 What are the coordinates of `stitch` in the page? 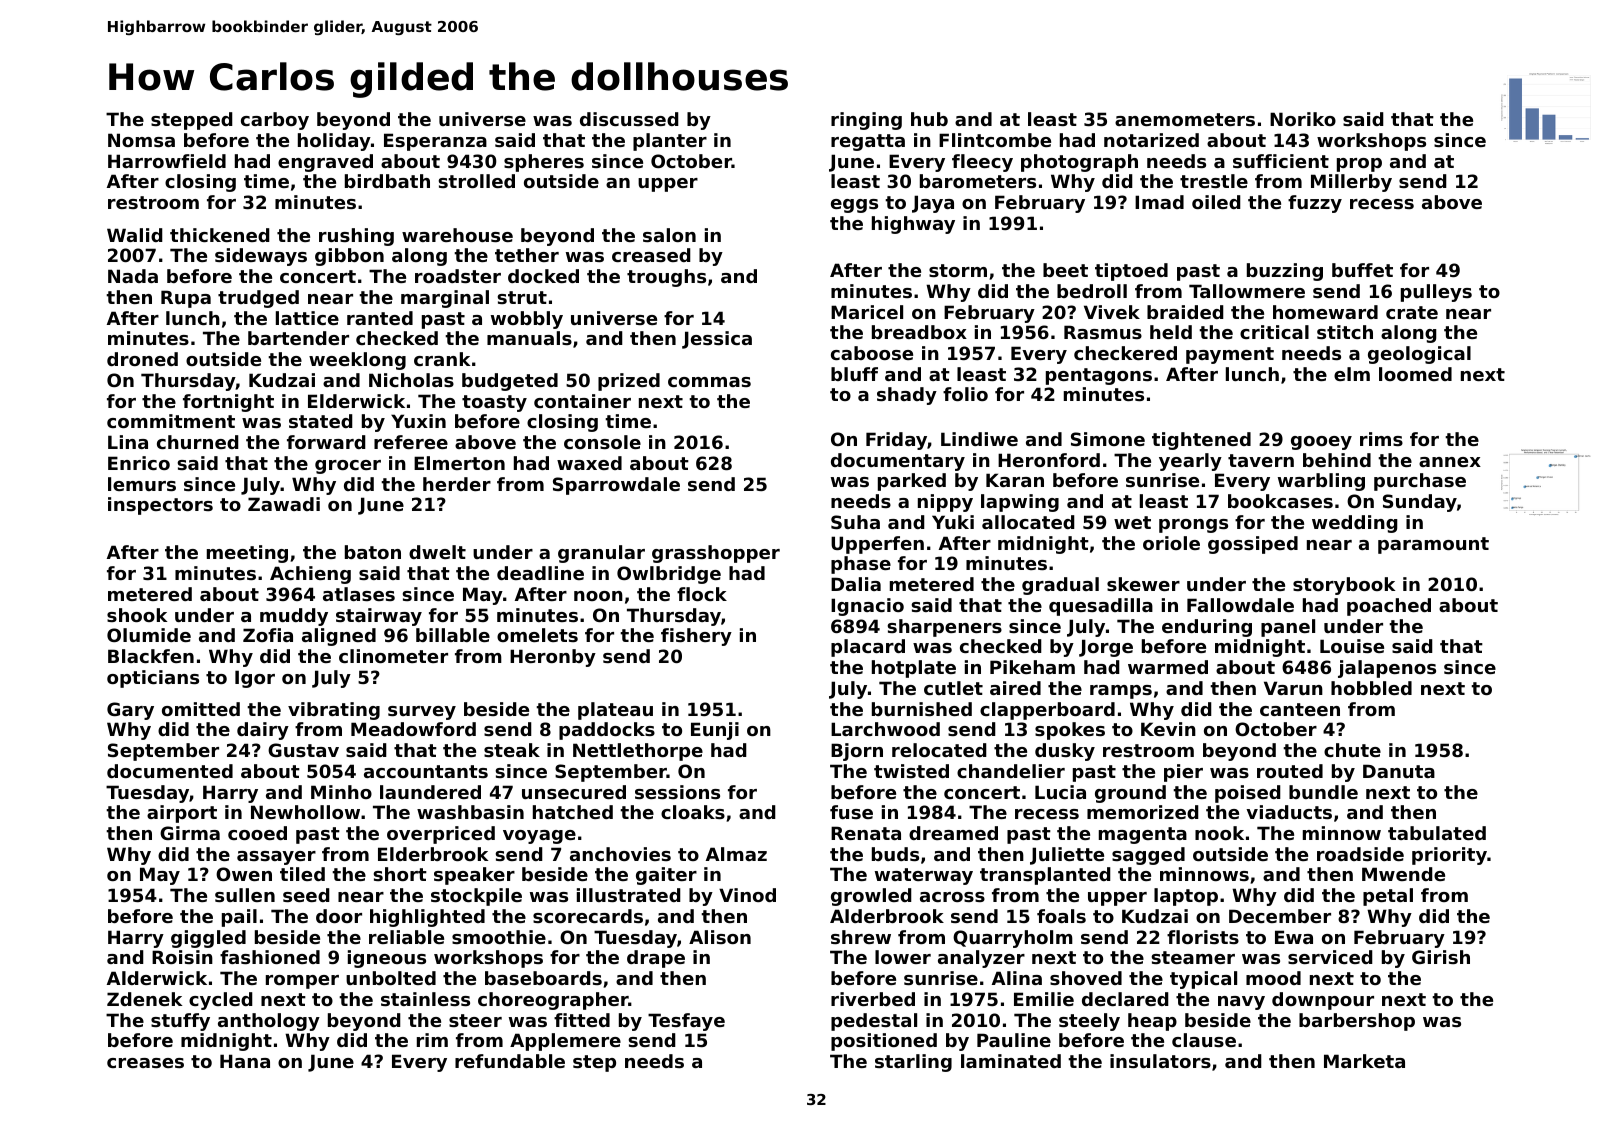 It's located at (1345, 332).
